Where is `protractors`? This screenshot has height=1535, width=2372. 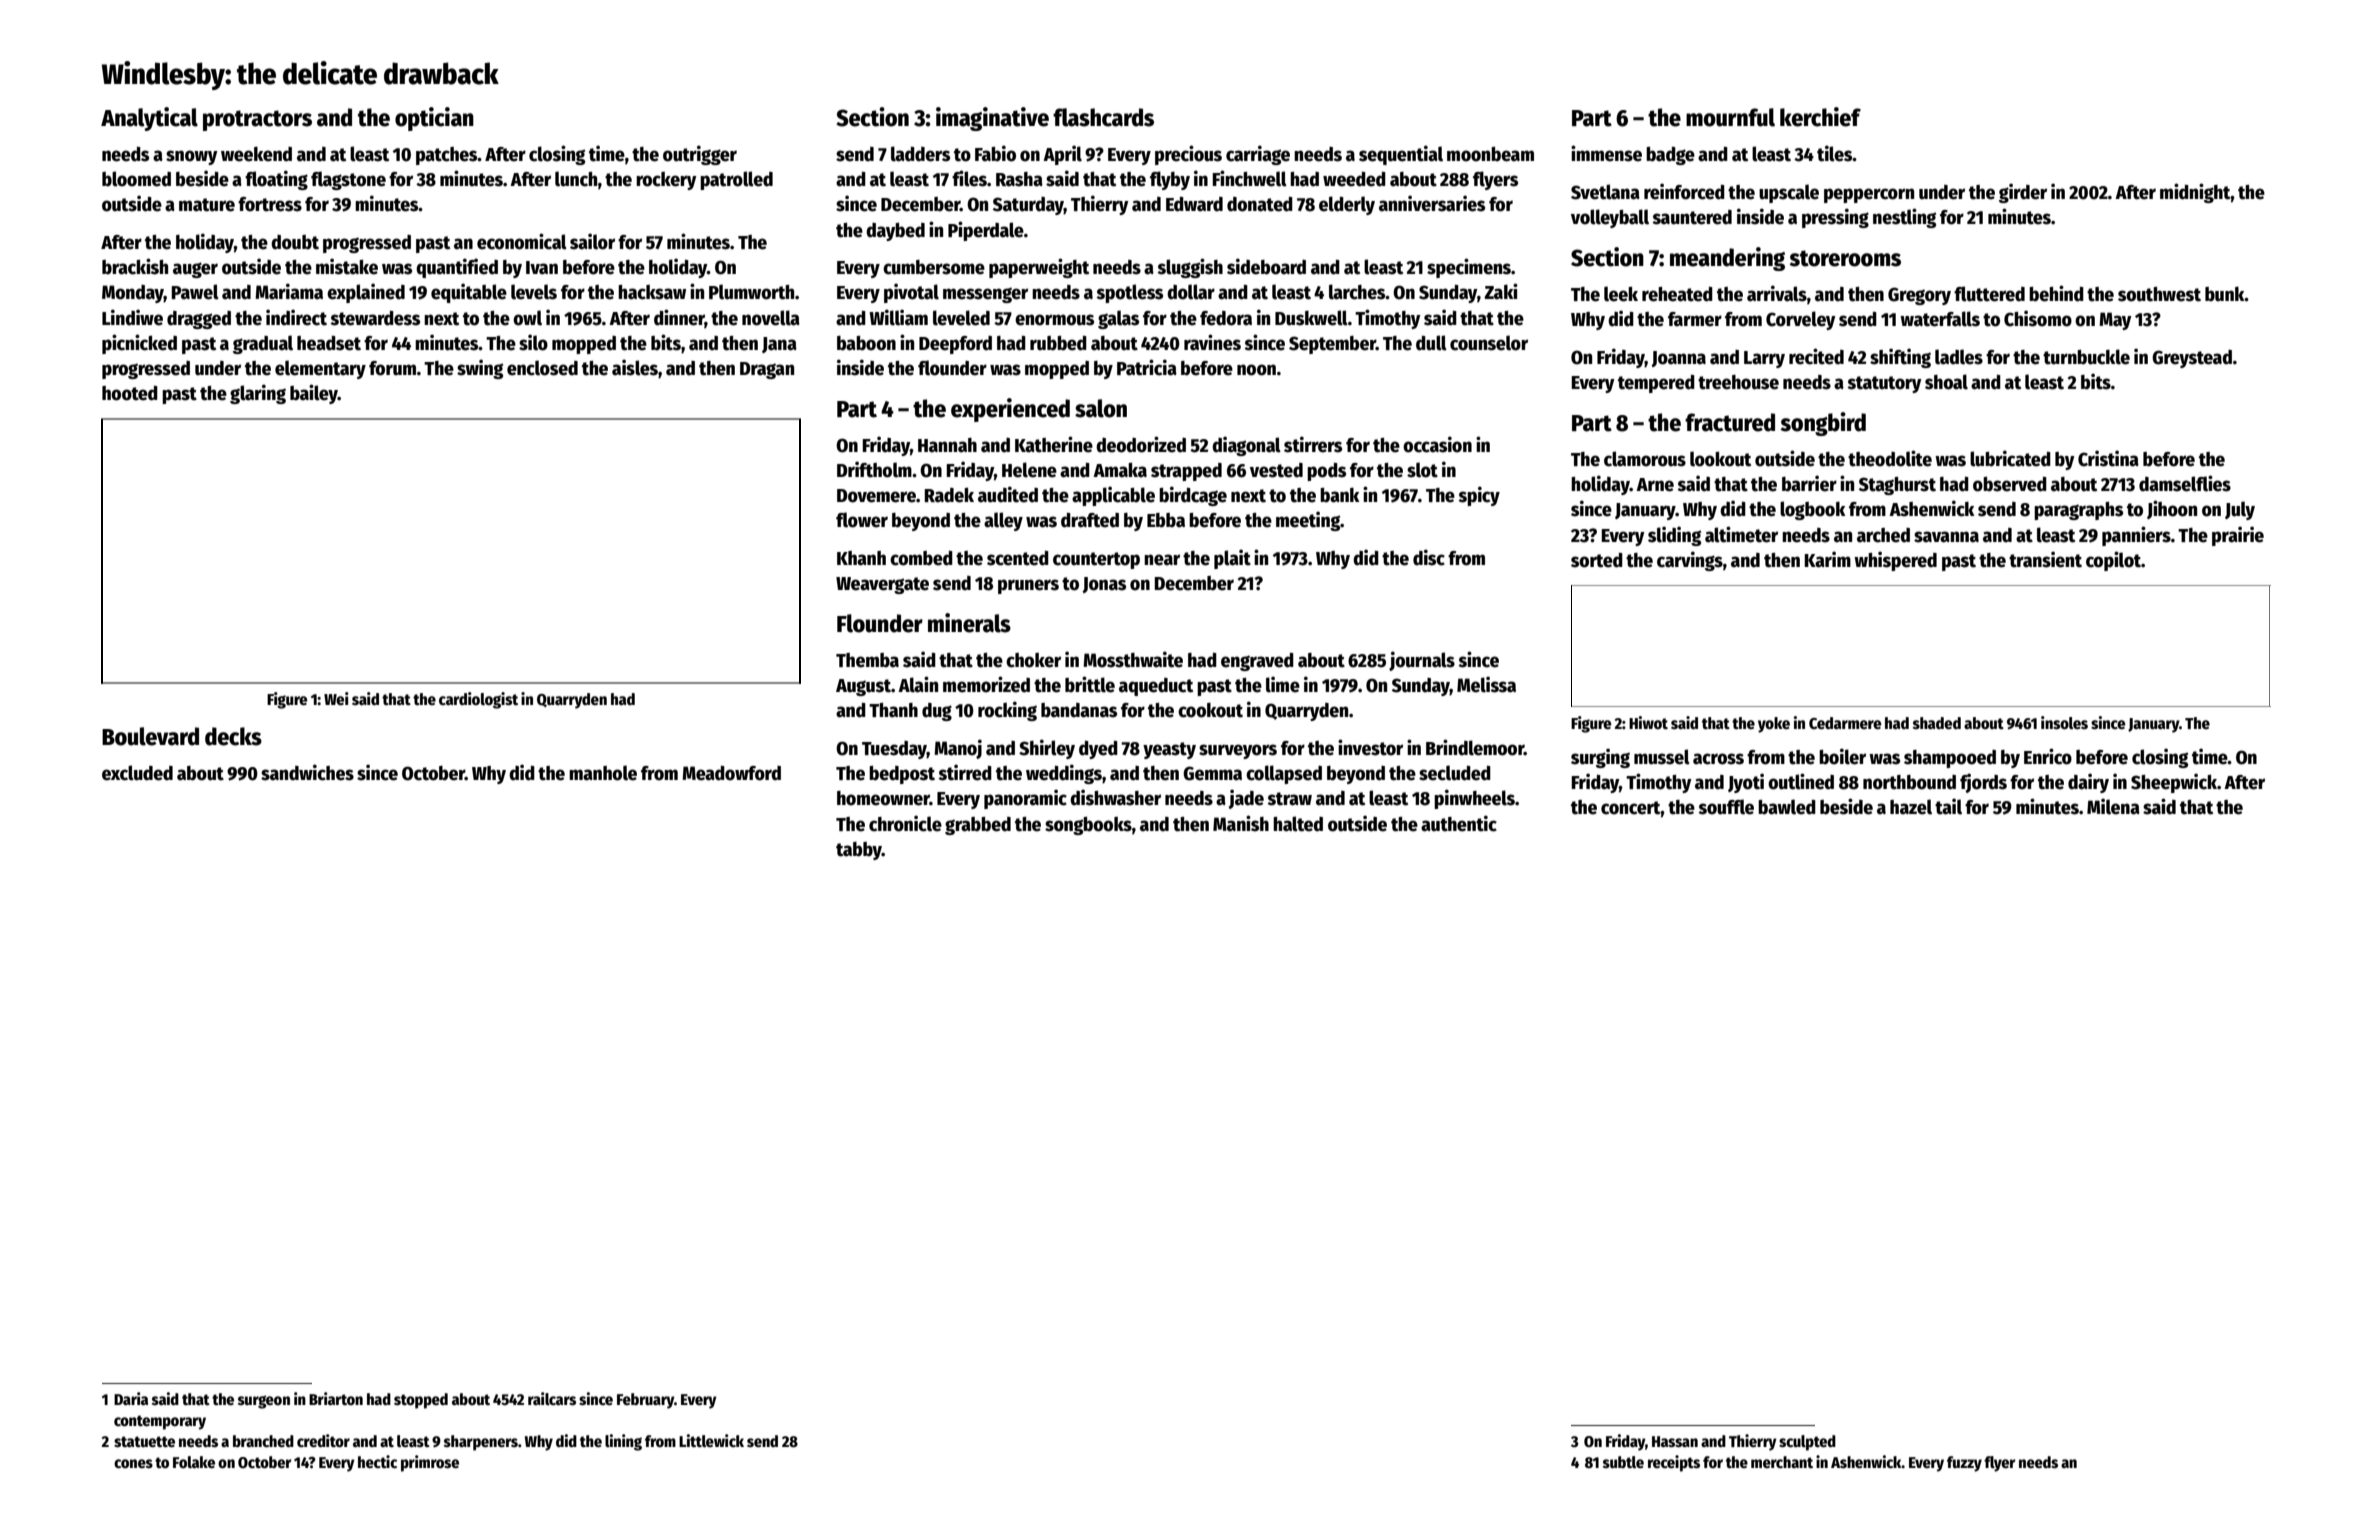 protractors is located at coordinates (257, 120).
